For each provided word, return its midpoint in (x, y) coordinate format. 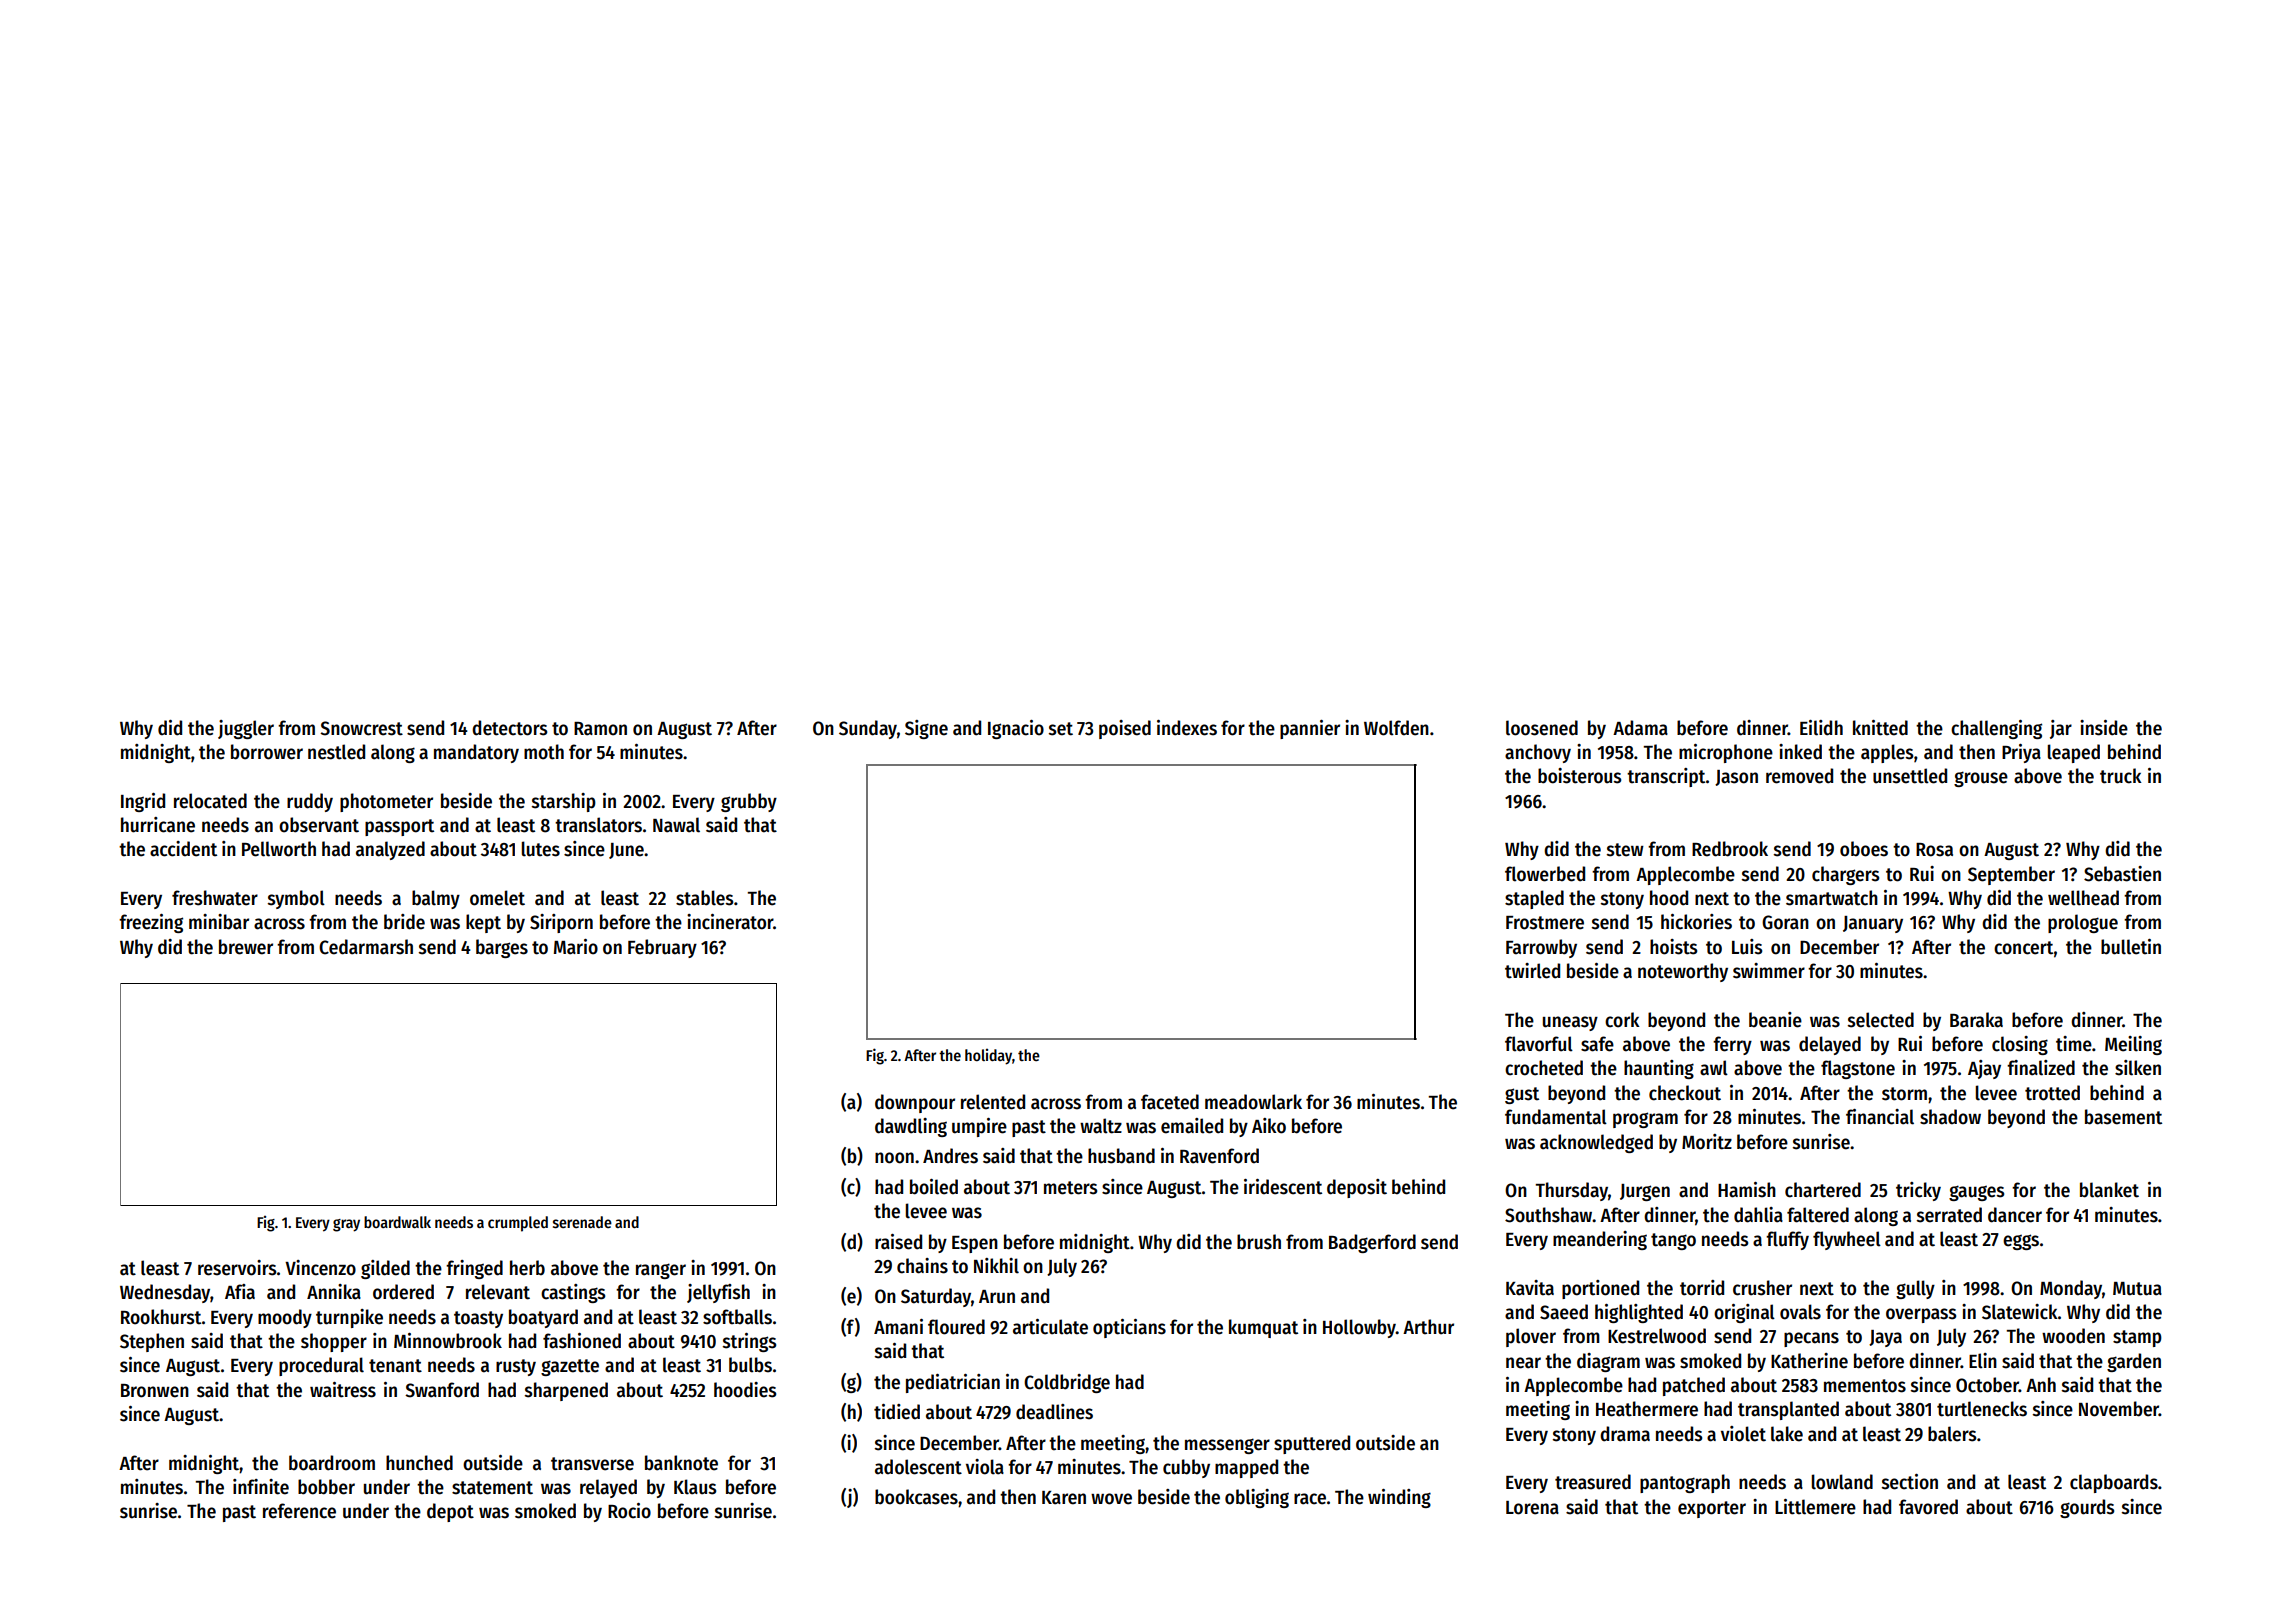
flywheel (1847, 1240)
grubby (749, 802)
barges (502, 948)
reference (299, 1511)
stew (1625, 850)
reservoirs (237, 1268)
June (626, 851)
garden (2134, 1362)
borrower (267, 752)
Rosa (1934, 850)
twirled (1532, 971)
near (1523, 1363)
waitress (343, 1390)
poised (1125, 729)
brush (1259, 1242)
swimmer (1769, 971)
